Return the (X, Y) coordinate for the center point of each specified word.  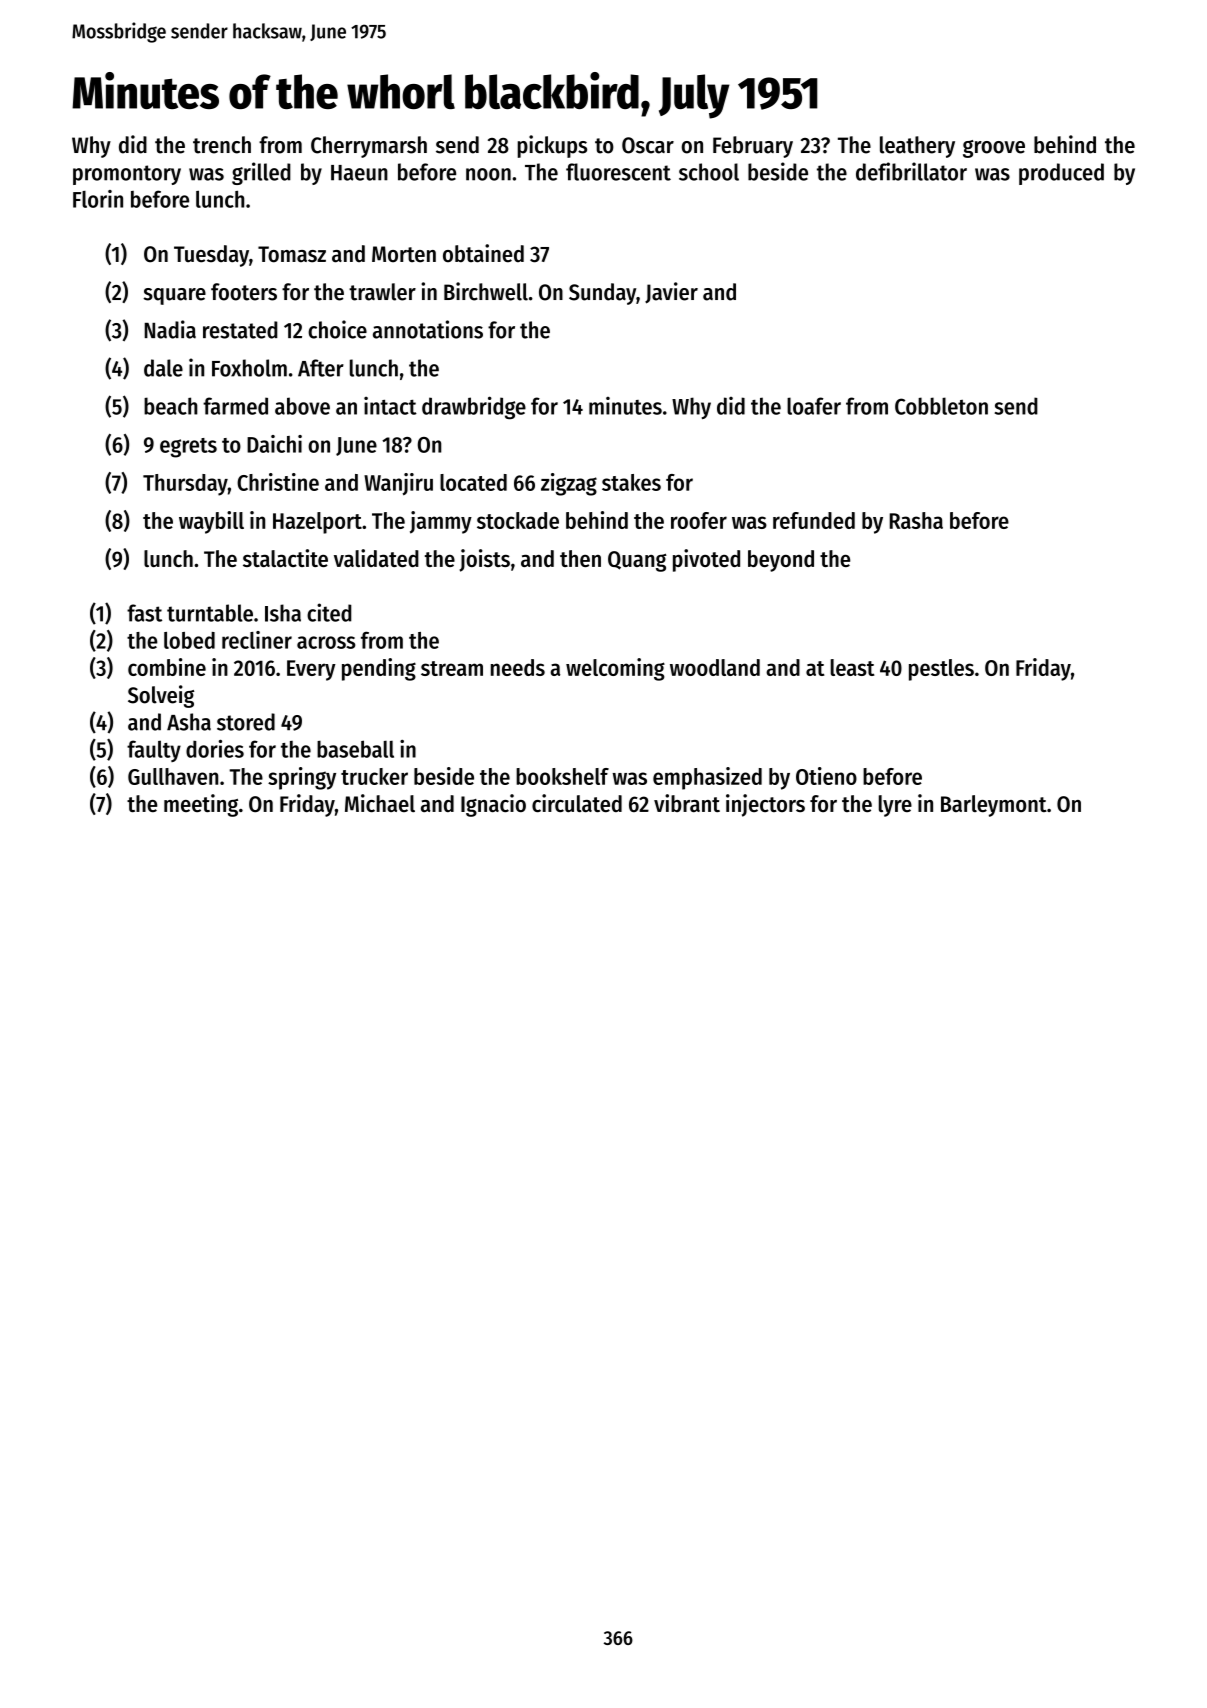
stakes (631, 482)
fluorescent (618, 172)
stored (246, 722)
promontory (127, 175)
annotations (428, 329)
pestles (941, 670)
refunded (814, 520)
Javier (671, 293)
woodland (715, 667)
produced (1061, 174)
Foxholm (249, 368)
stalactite (285, 558)
